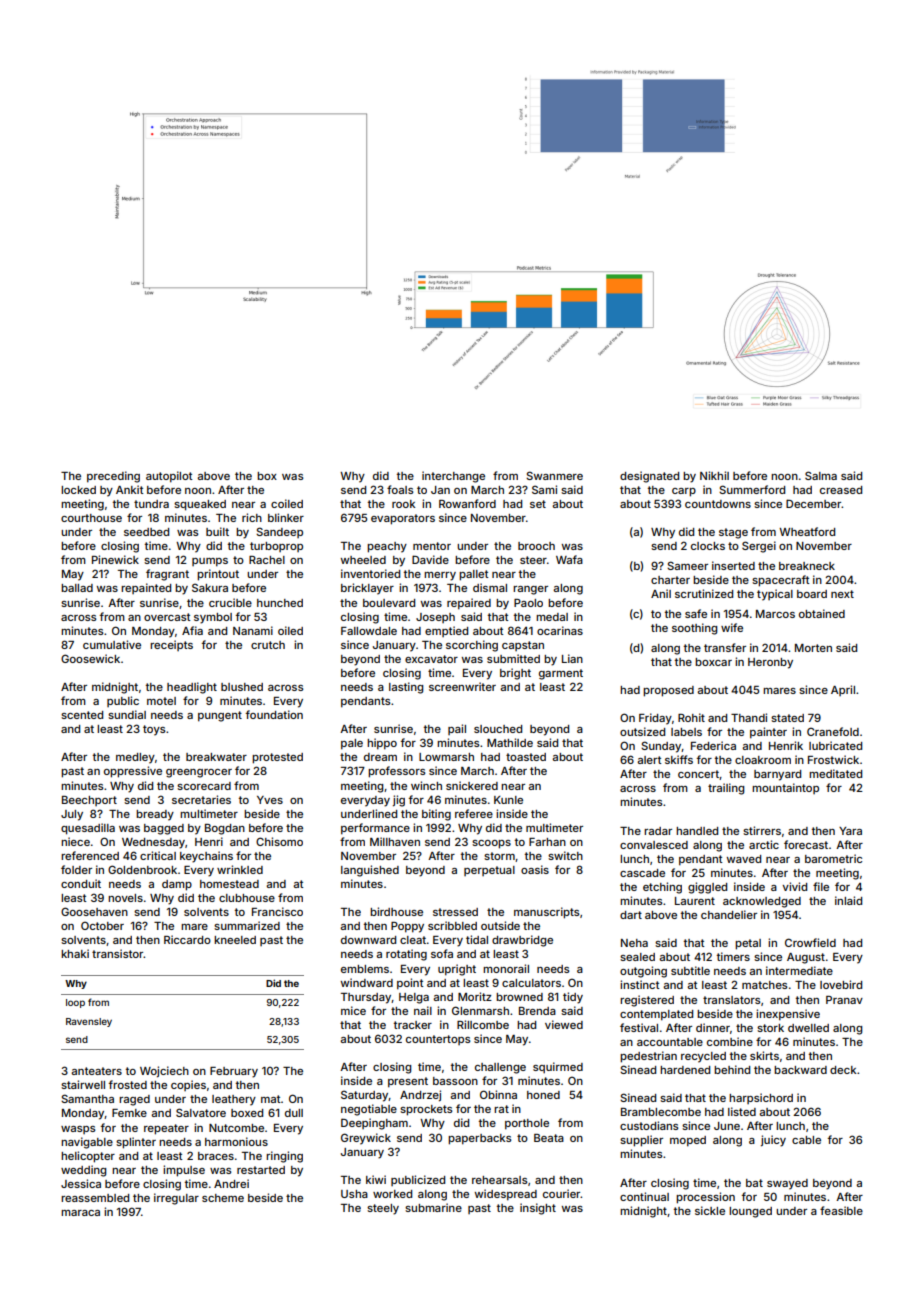 Image resolution: width=924 pixels, height=1308 pixels. I want to click on repainted, so click(146, 588).
